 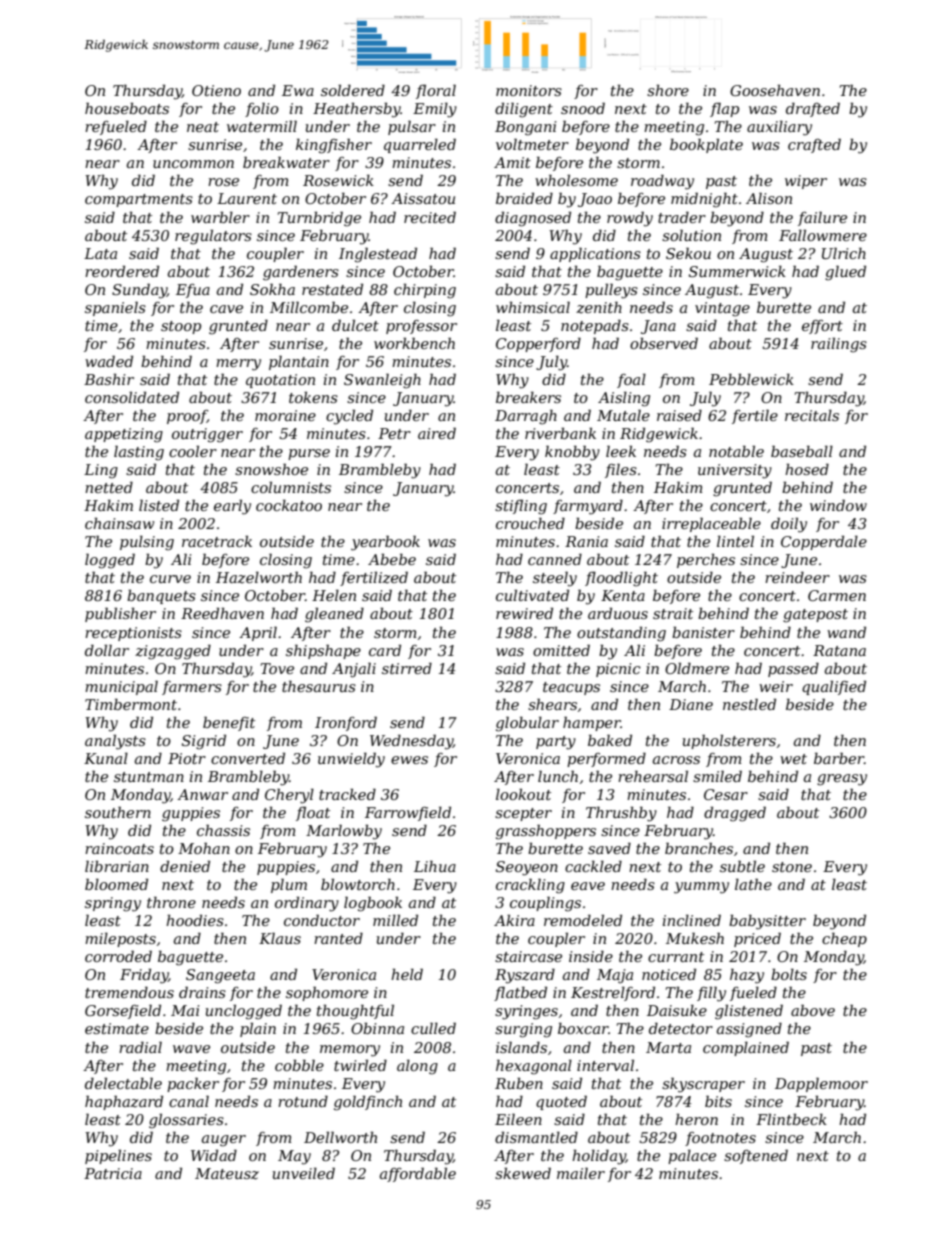 I want to click on effort, so click(x=822, y=327).
